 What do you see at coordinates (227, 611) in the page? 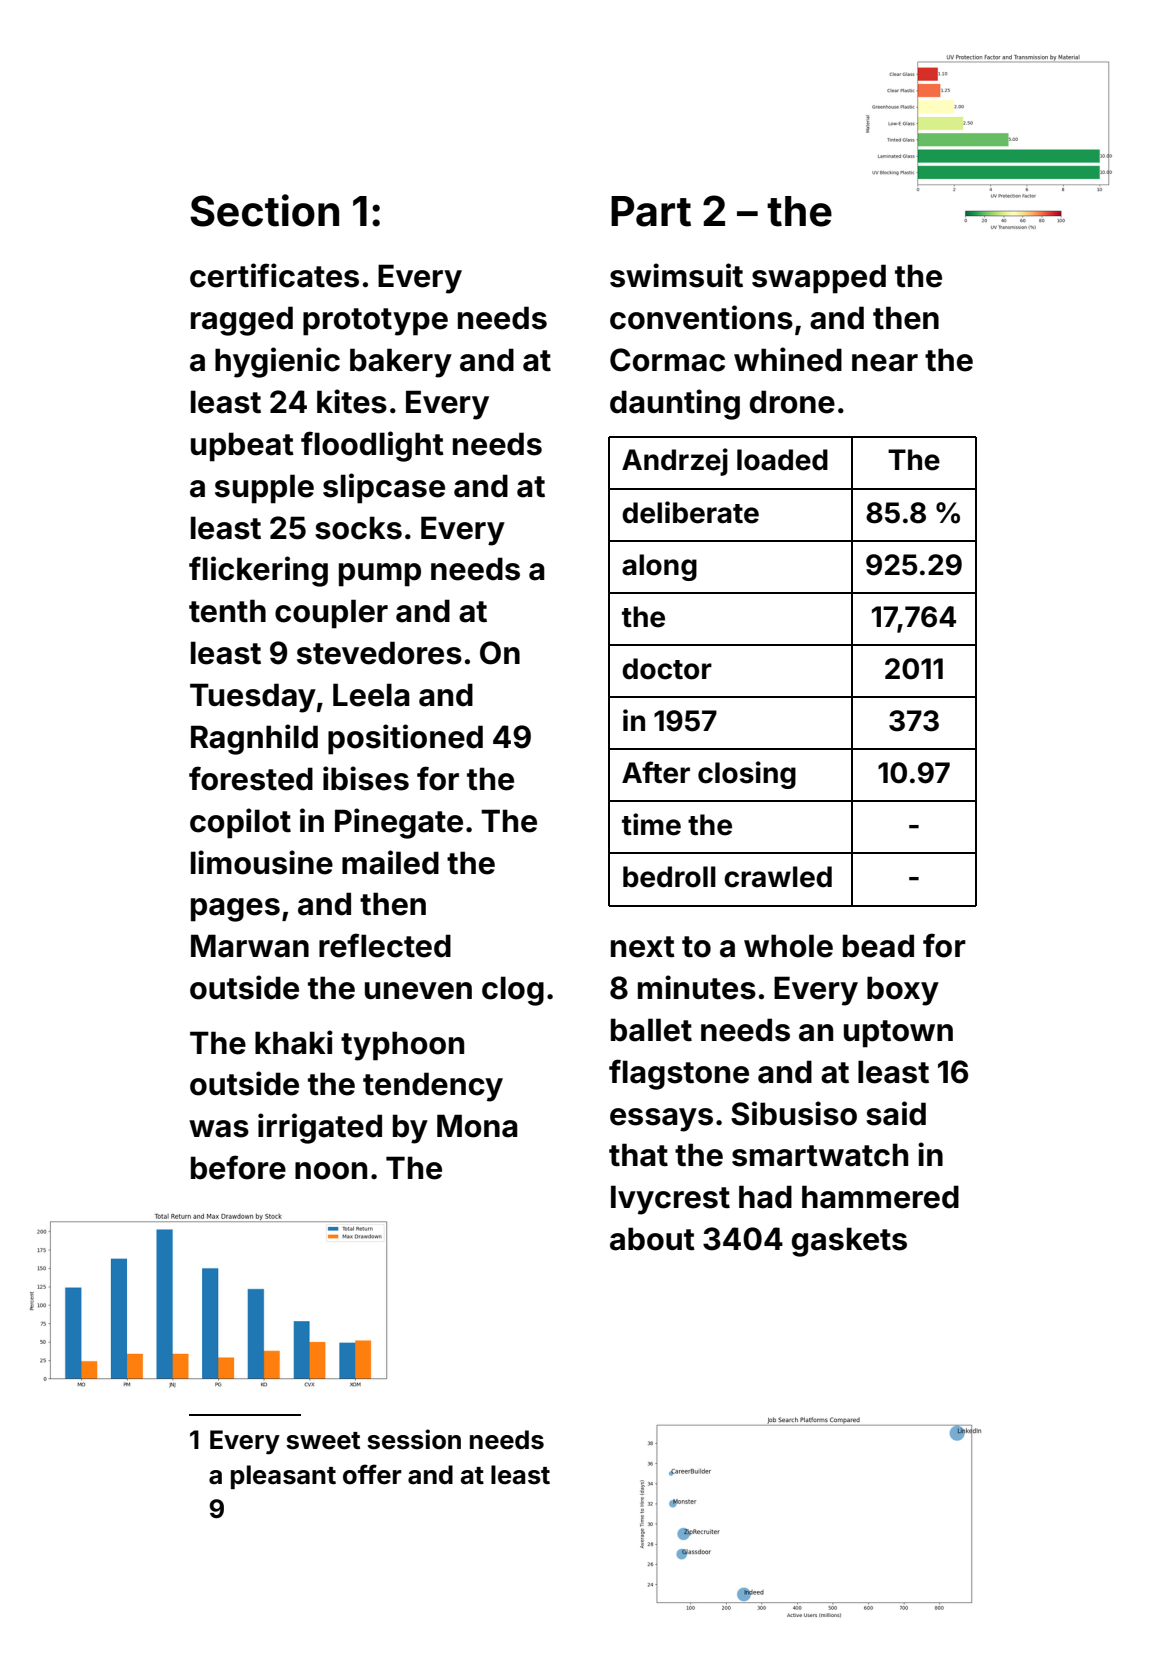
I see `tenth` at bounding box center [227, 611].
